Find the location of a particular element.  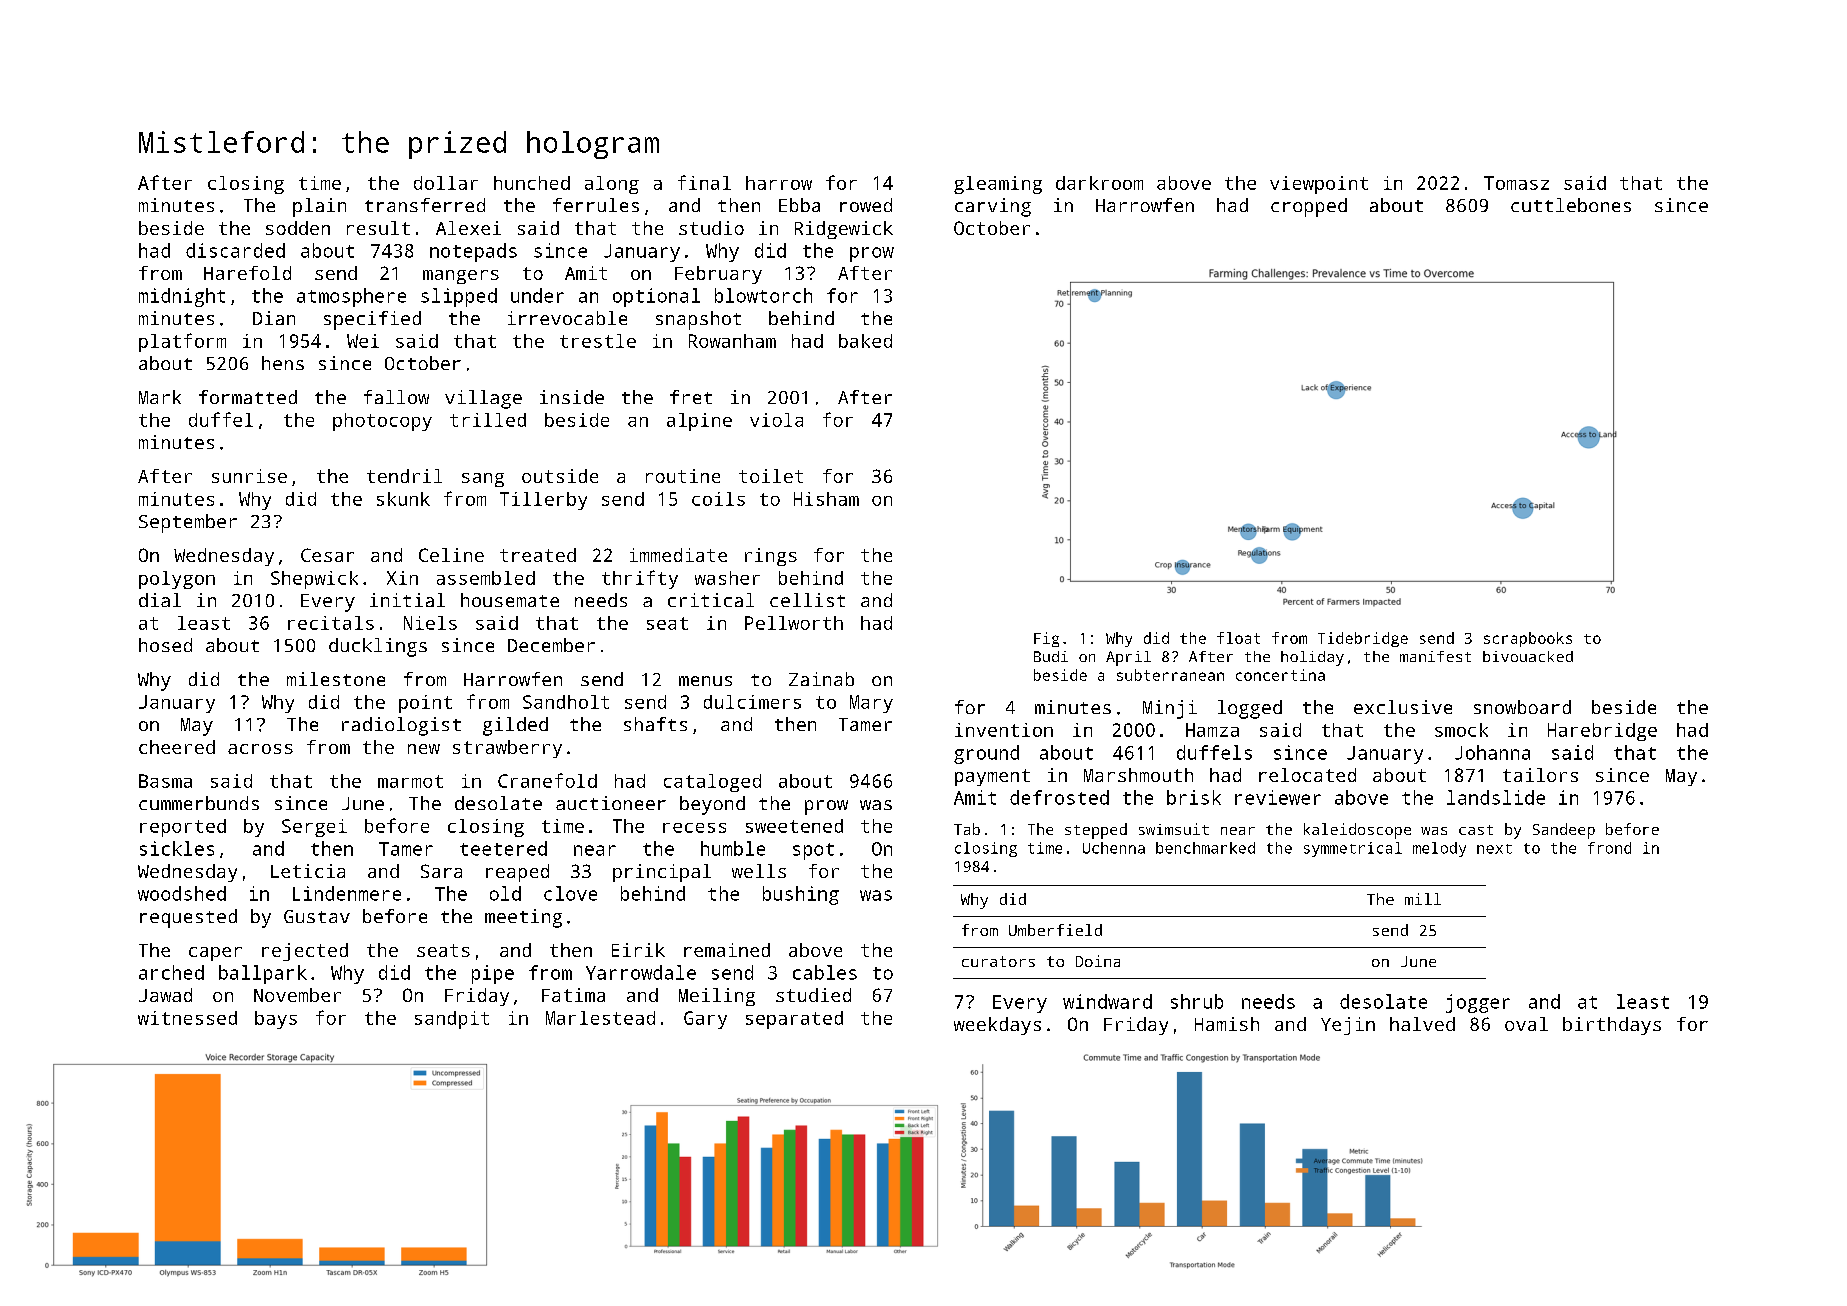

viola is located at coordinates (776, 420).
